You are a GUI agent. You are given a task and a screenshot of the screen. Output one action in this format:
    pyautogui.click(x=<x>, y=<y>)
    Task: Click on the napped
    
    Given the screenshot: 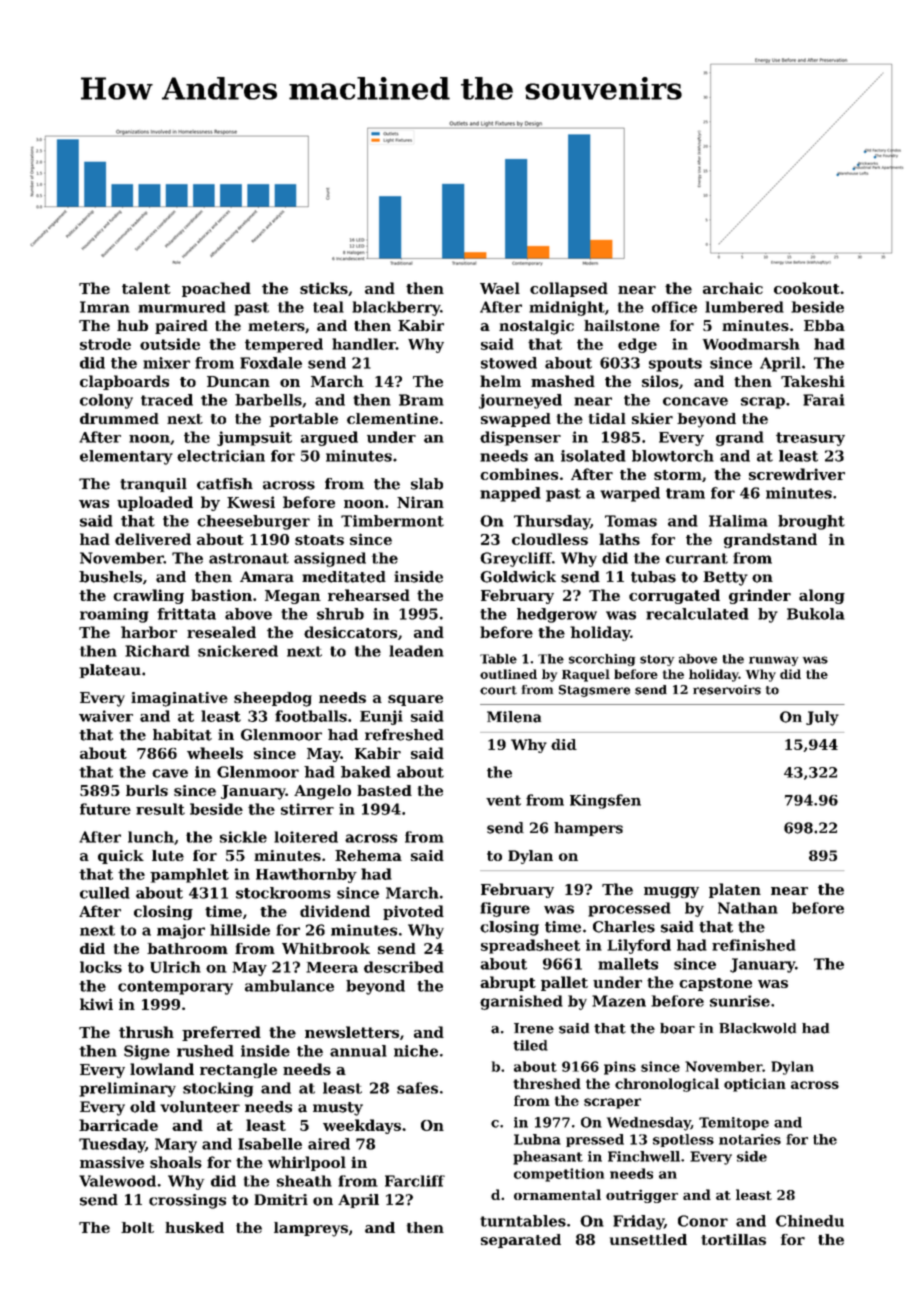 What is the action you would take?
    pyautogui.click(x=510, y=494)
